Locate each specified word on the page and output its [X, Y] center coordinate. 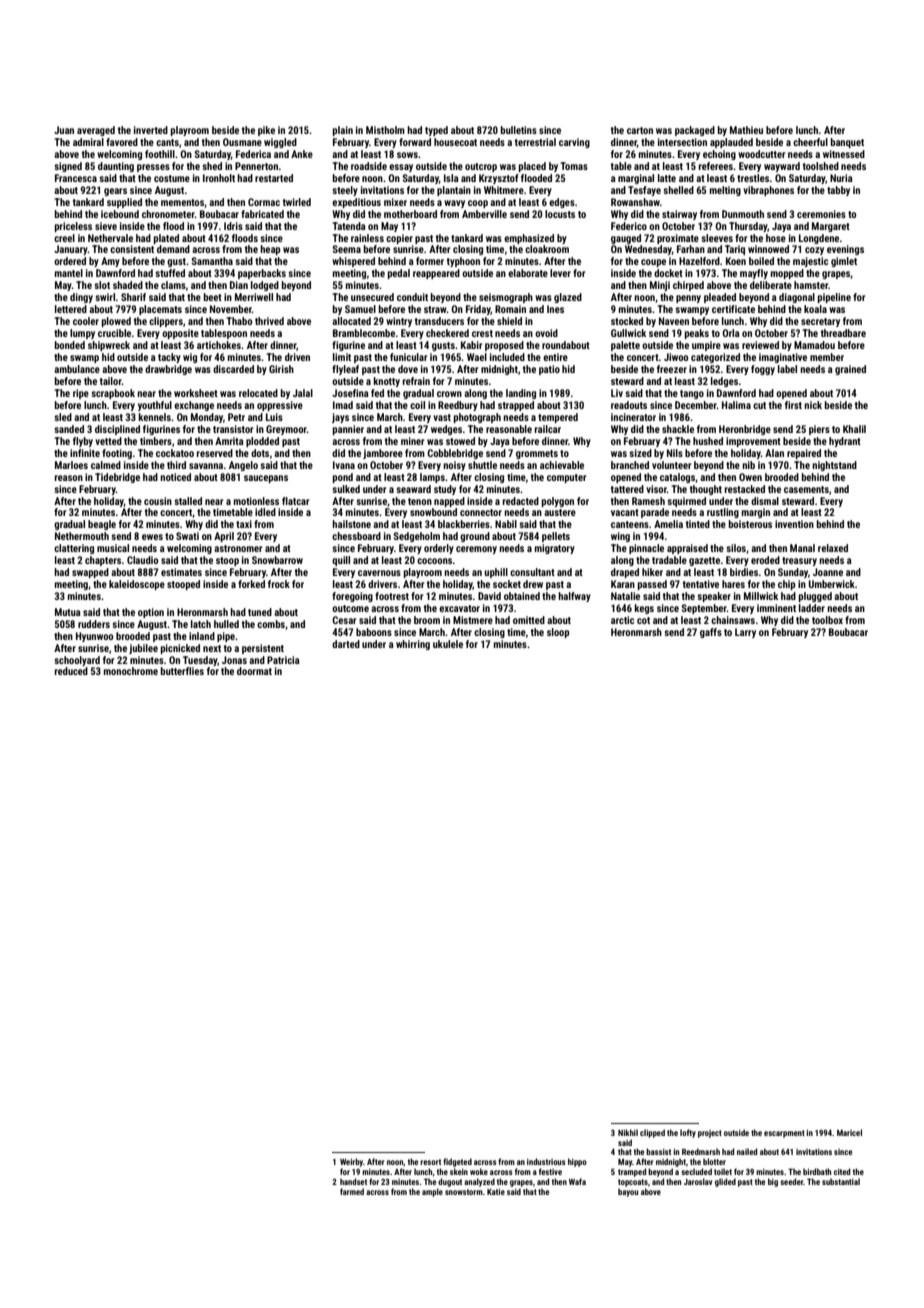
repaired [804, 454]
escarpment [784, 1134]
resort [430, 1162]
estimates [181, 572]
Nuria [841, 178]
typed [436, 131]
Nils [675, 453]
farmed [352, 1191]
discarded [233, 369]
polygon [558, 502]
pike [266, 131]
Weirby [351, 1162]
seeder [792, 1181]
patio [549, 370]
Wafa [577, 1181]
